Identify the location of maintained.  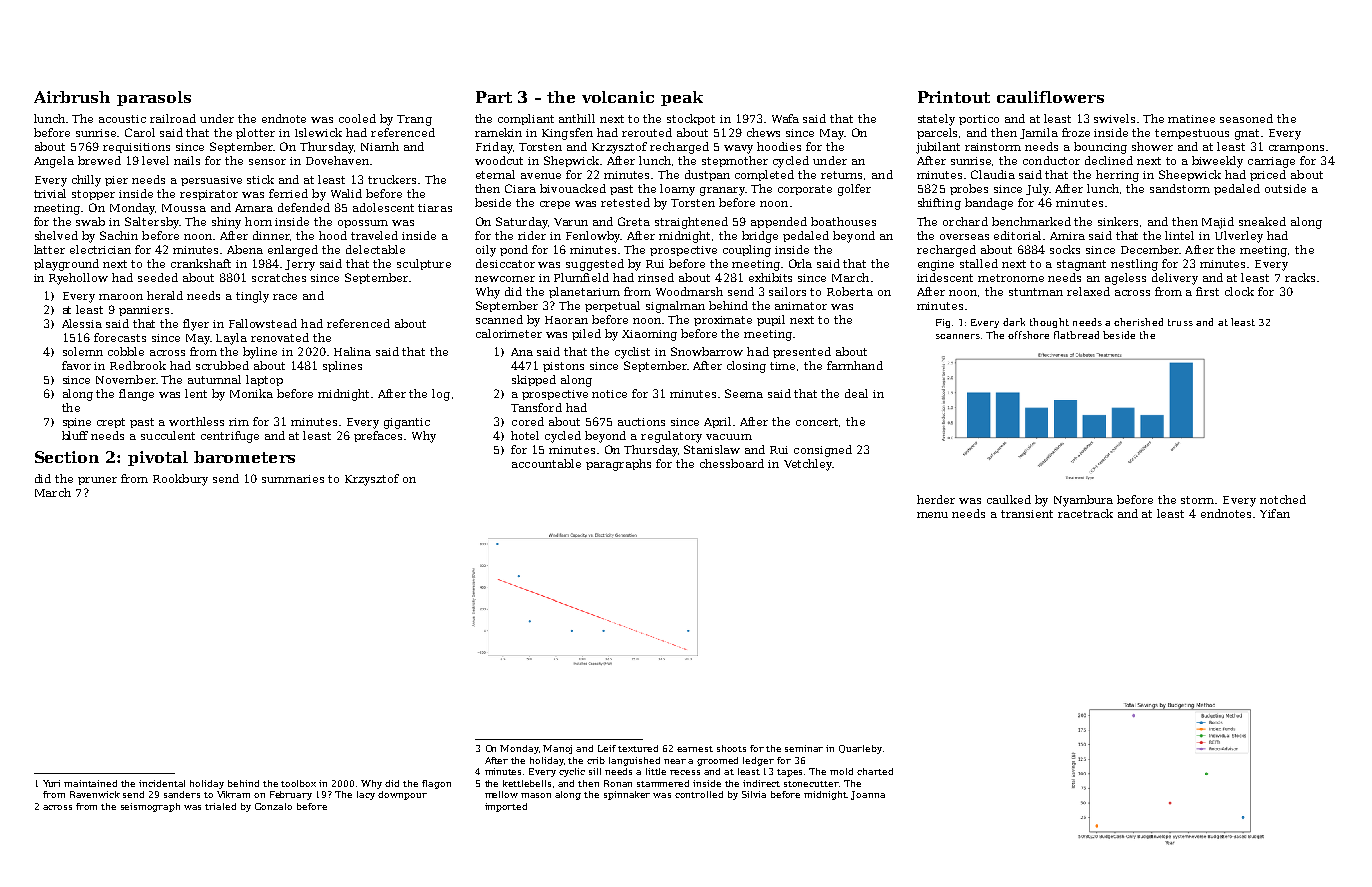
(90, 783).
